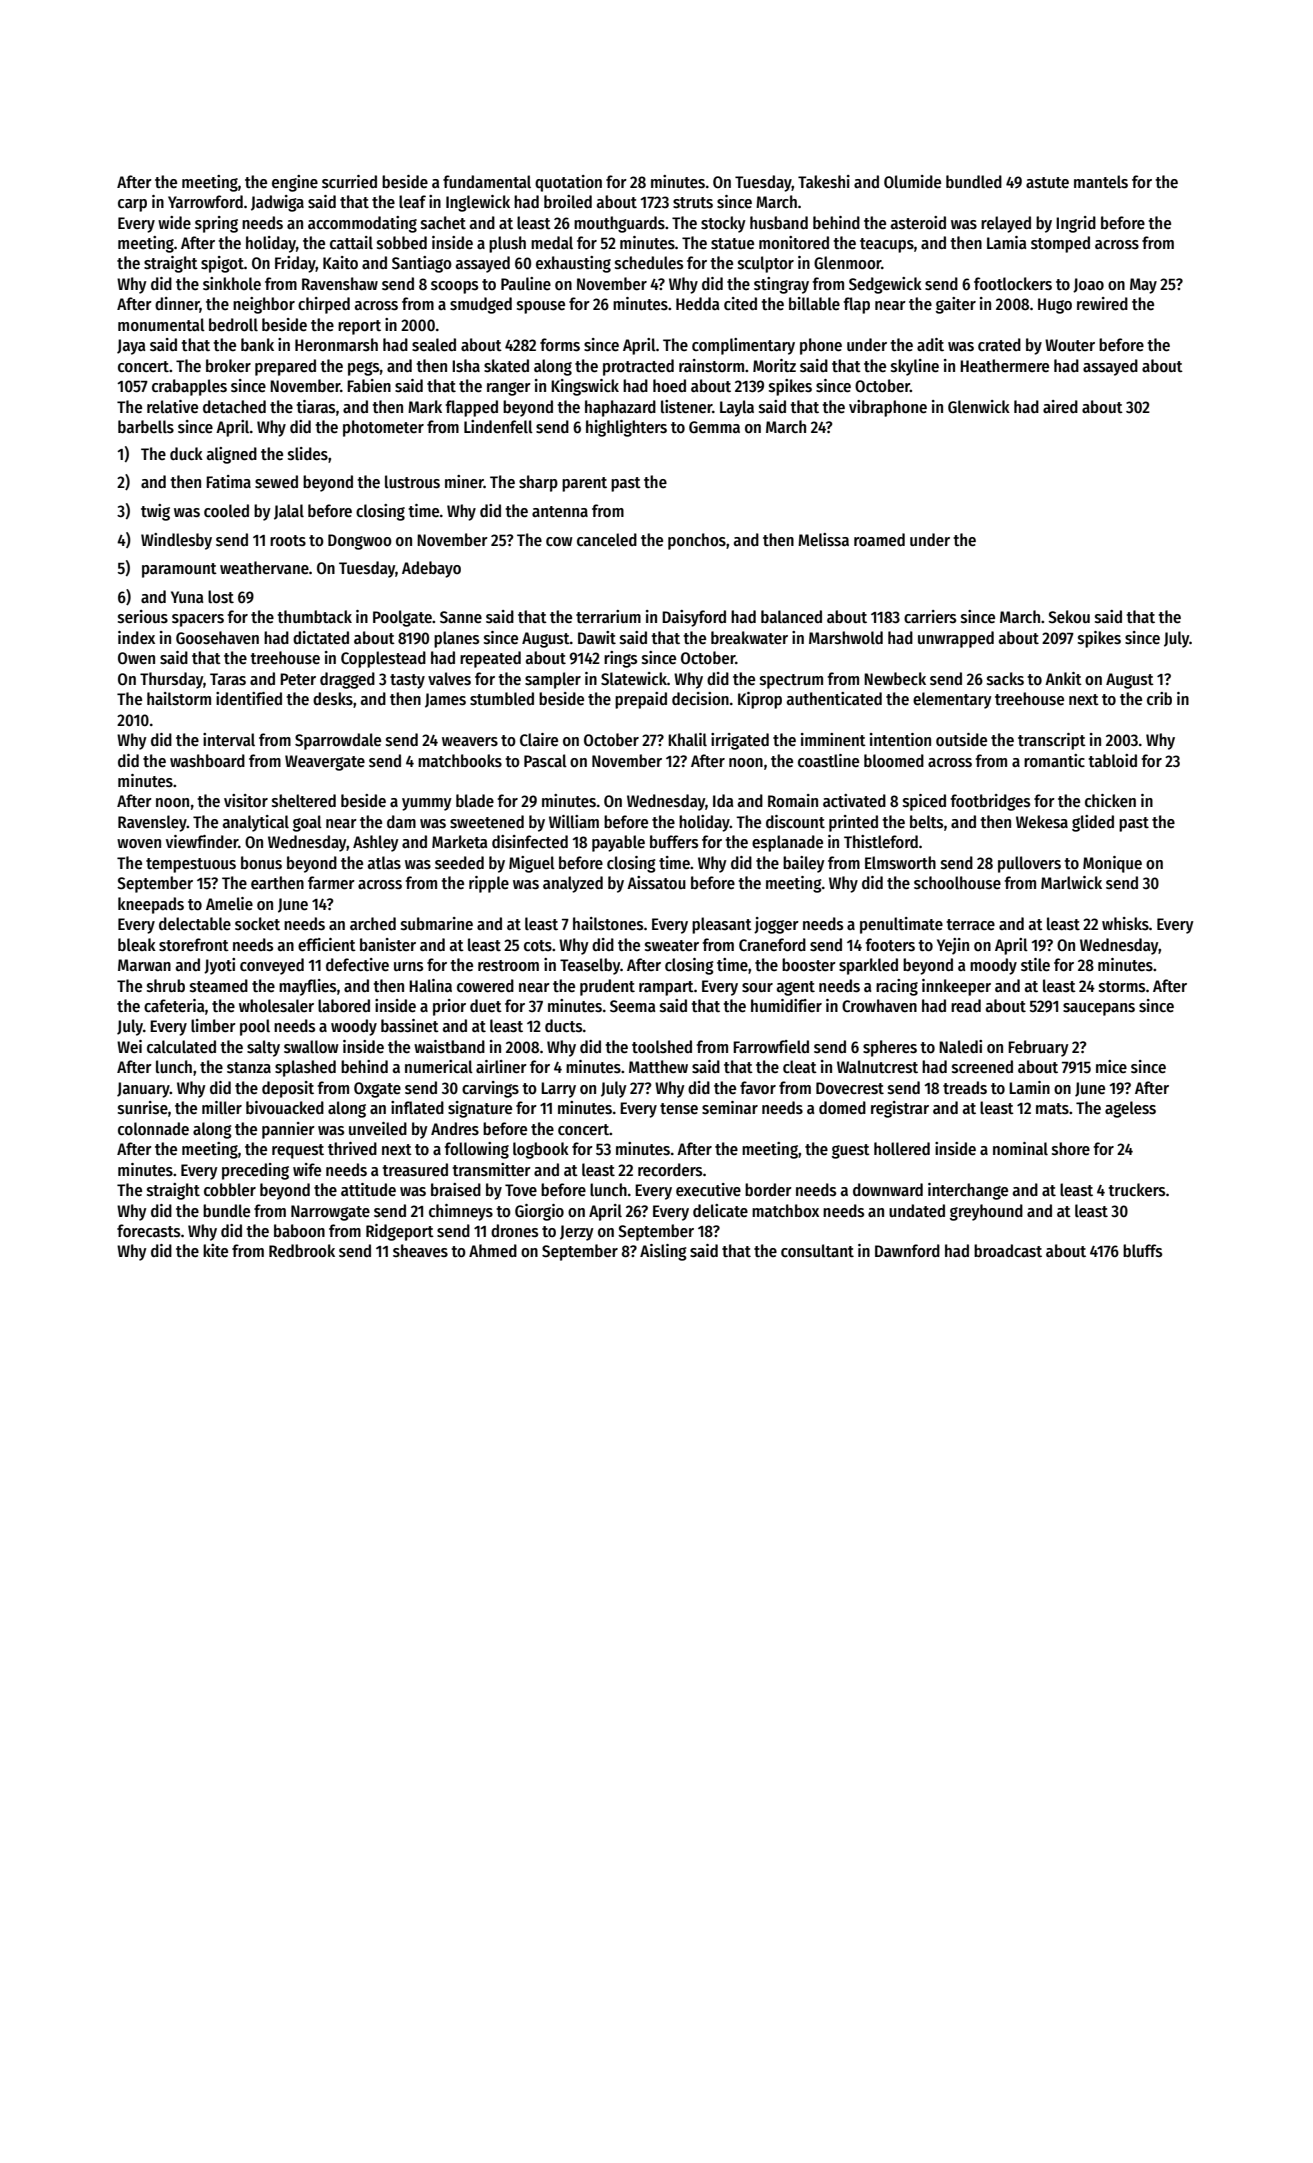  Describe the element at coordinates (132, 205) in the page. I see `carp` at that location.
